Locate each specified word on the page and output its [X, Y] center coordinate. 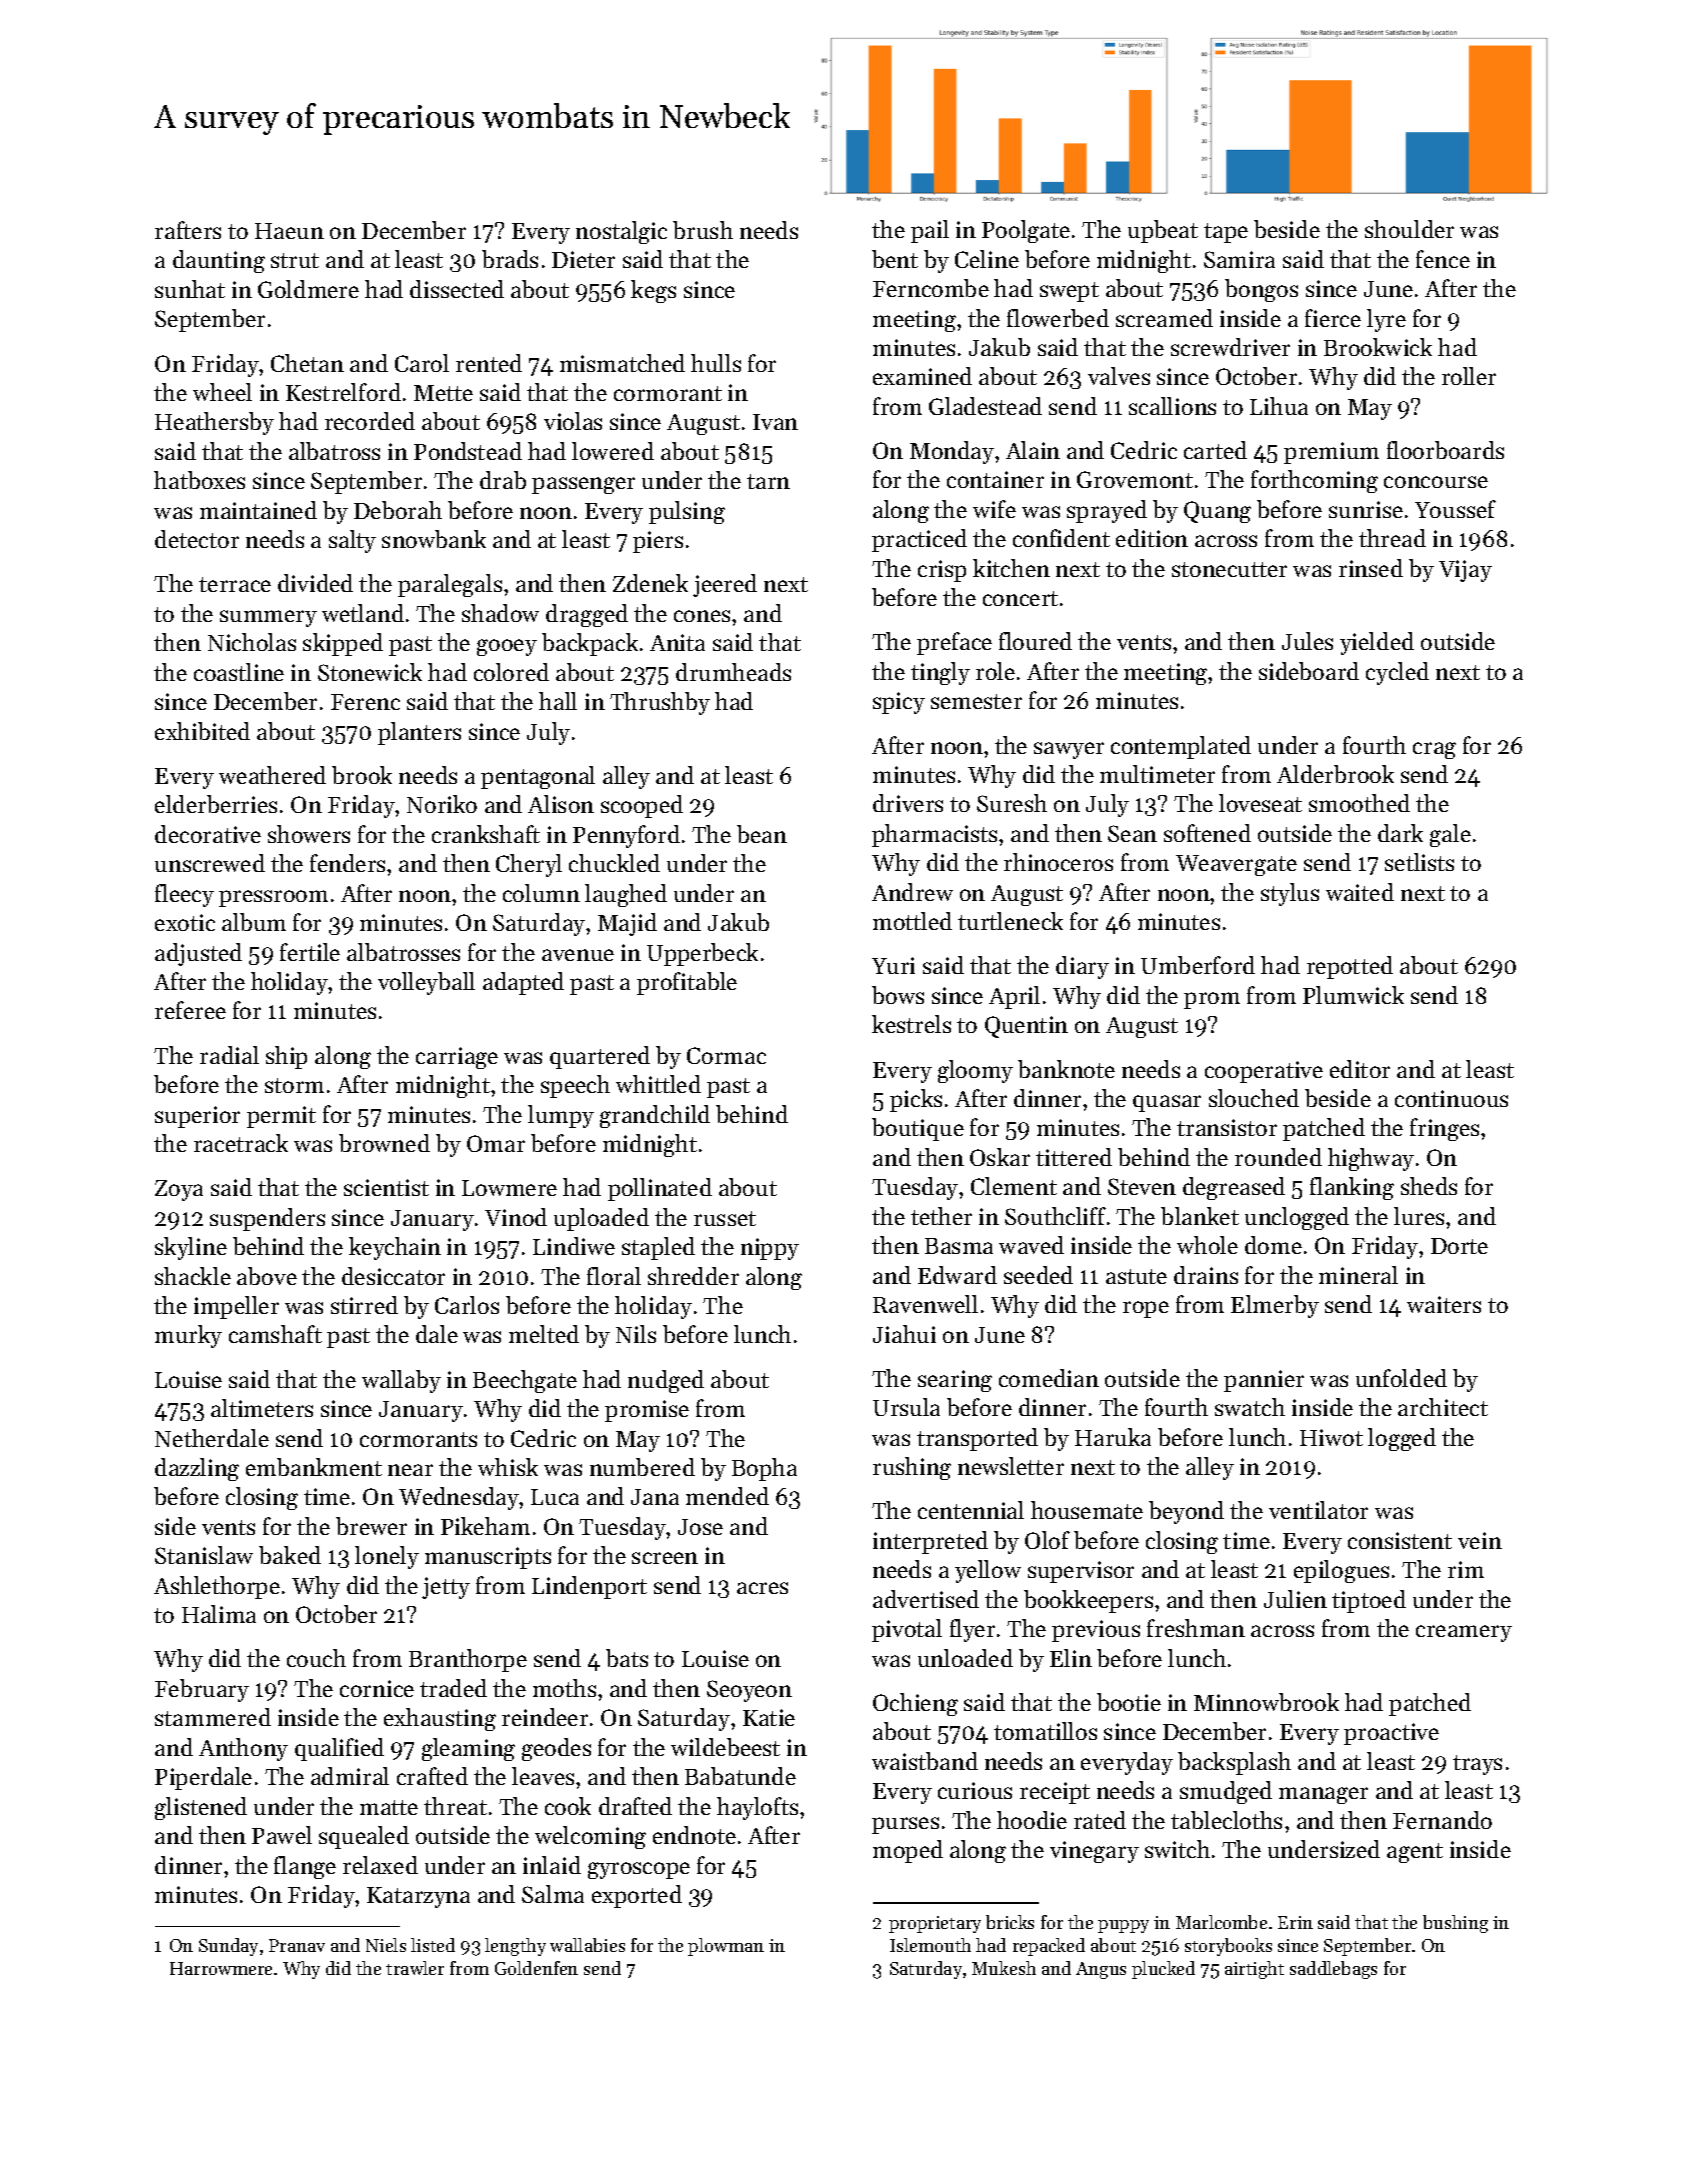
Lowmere [509, 1188]
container [995, 479]
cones [702, 616]
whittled [658, 1084]
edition [1152, 538]
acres [762, 1588]
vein [1480, 1540]
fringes [1444, 1129]
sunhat [190, 289]
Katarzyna [418, 1897]
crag [1434, 750]
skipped [343, 644]
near [410, 1470]
